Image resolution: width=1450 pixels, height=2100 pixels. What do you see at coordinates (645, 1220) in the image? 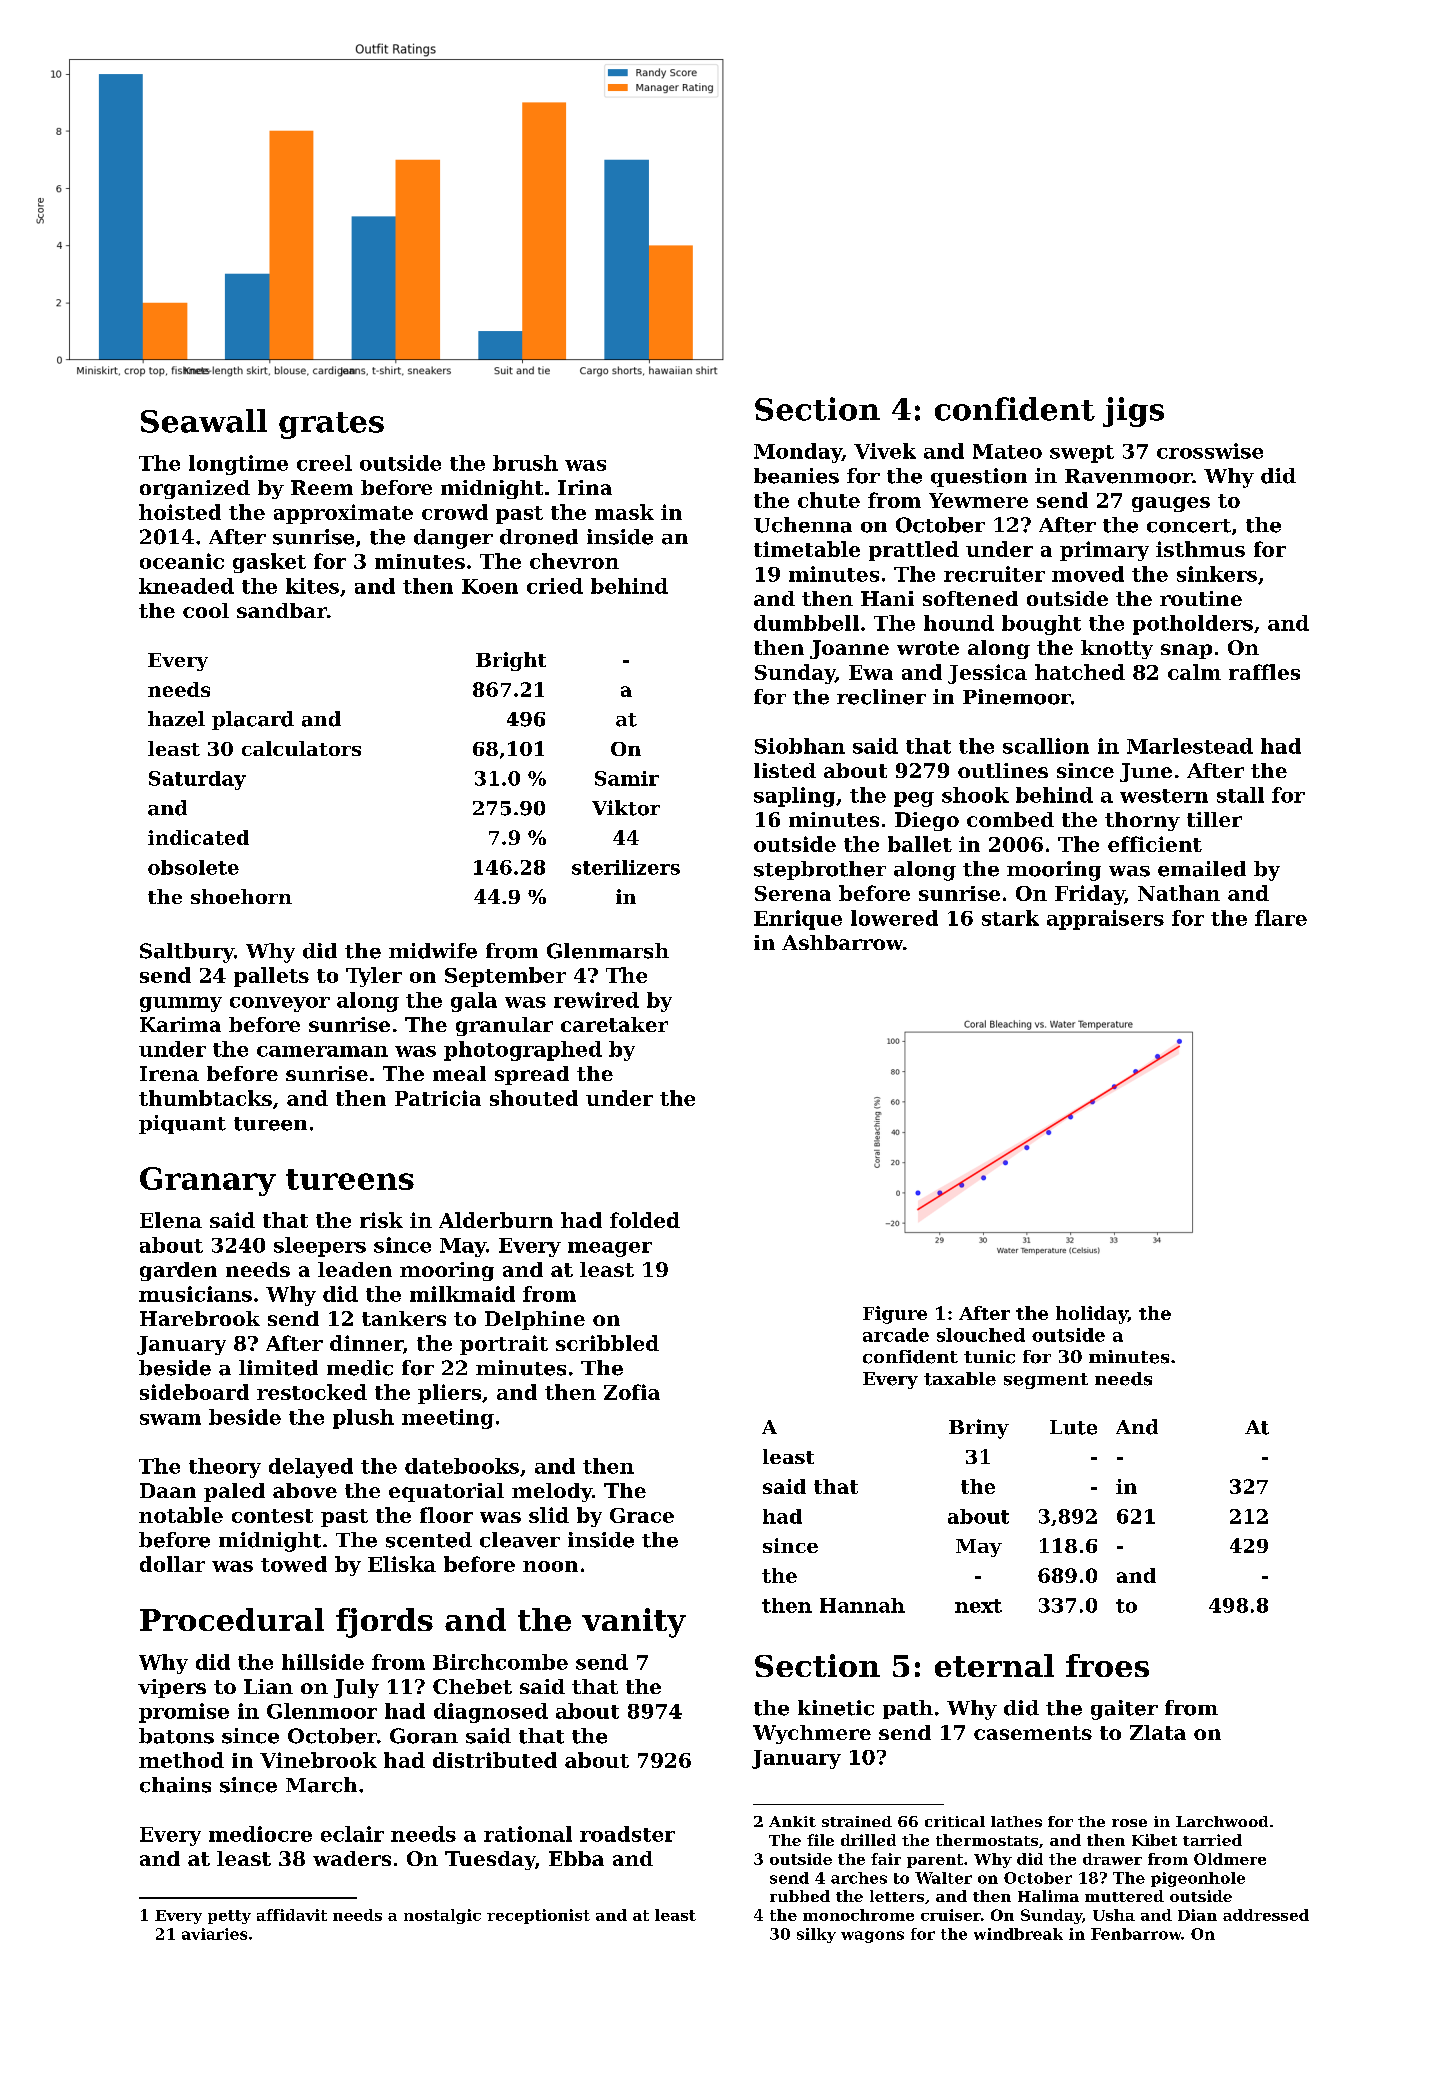
I see `folded` at bounding box center [645, 1220].
